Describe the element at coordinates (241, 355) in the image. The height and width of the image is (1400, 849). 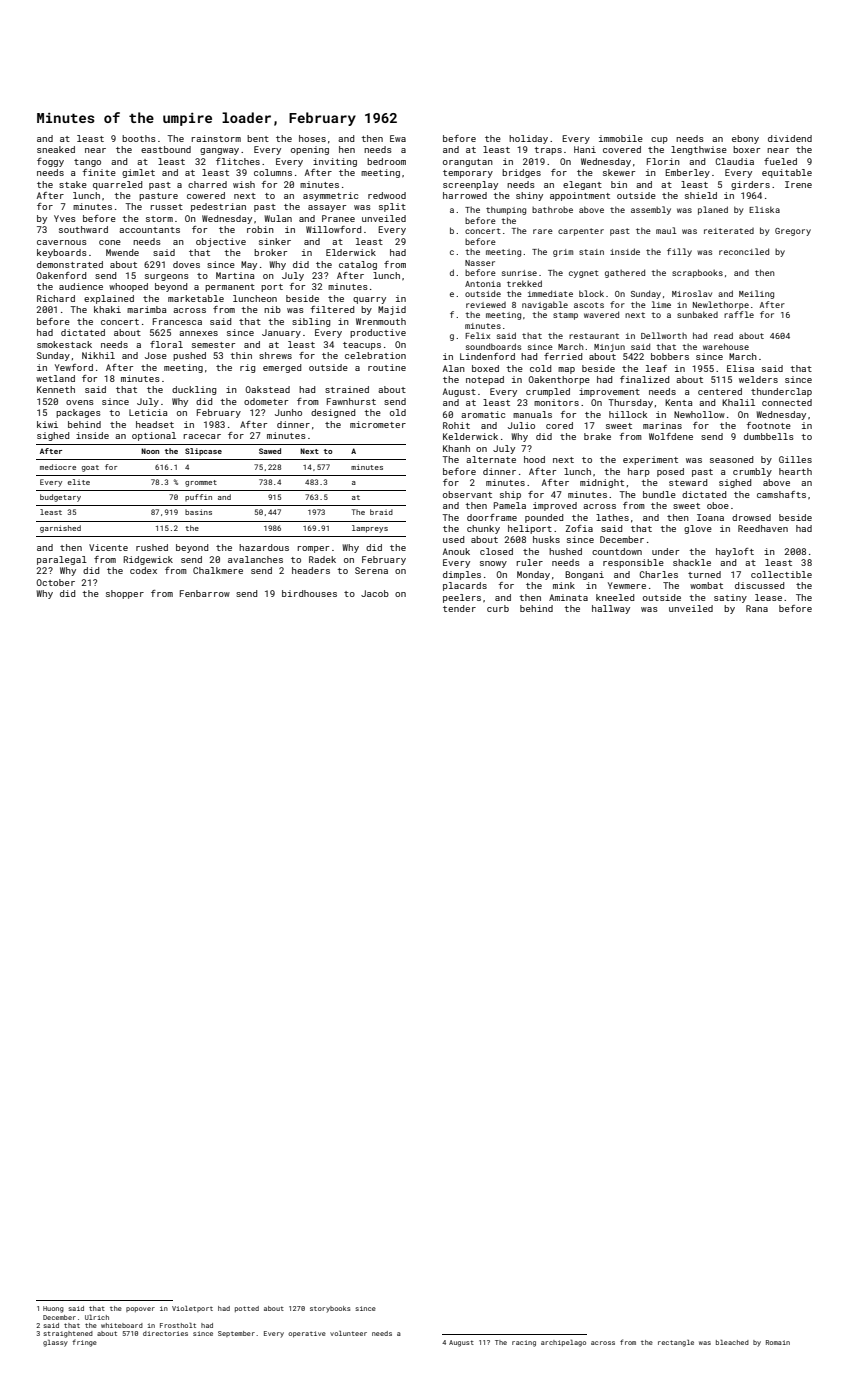
I see `thin` at that location.
